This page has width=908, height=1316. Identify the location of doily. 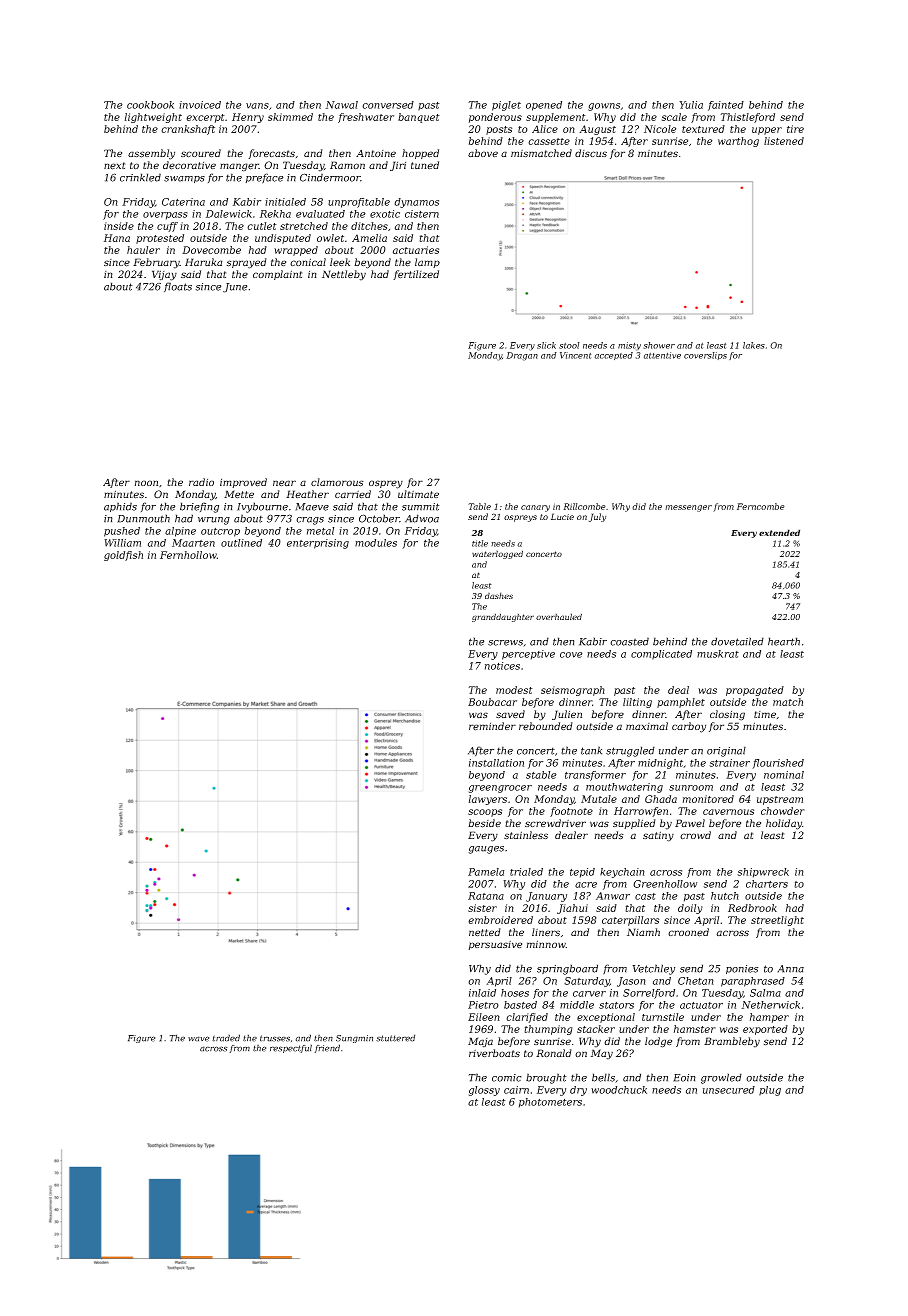
(690, 909).
